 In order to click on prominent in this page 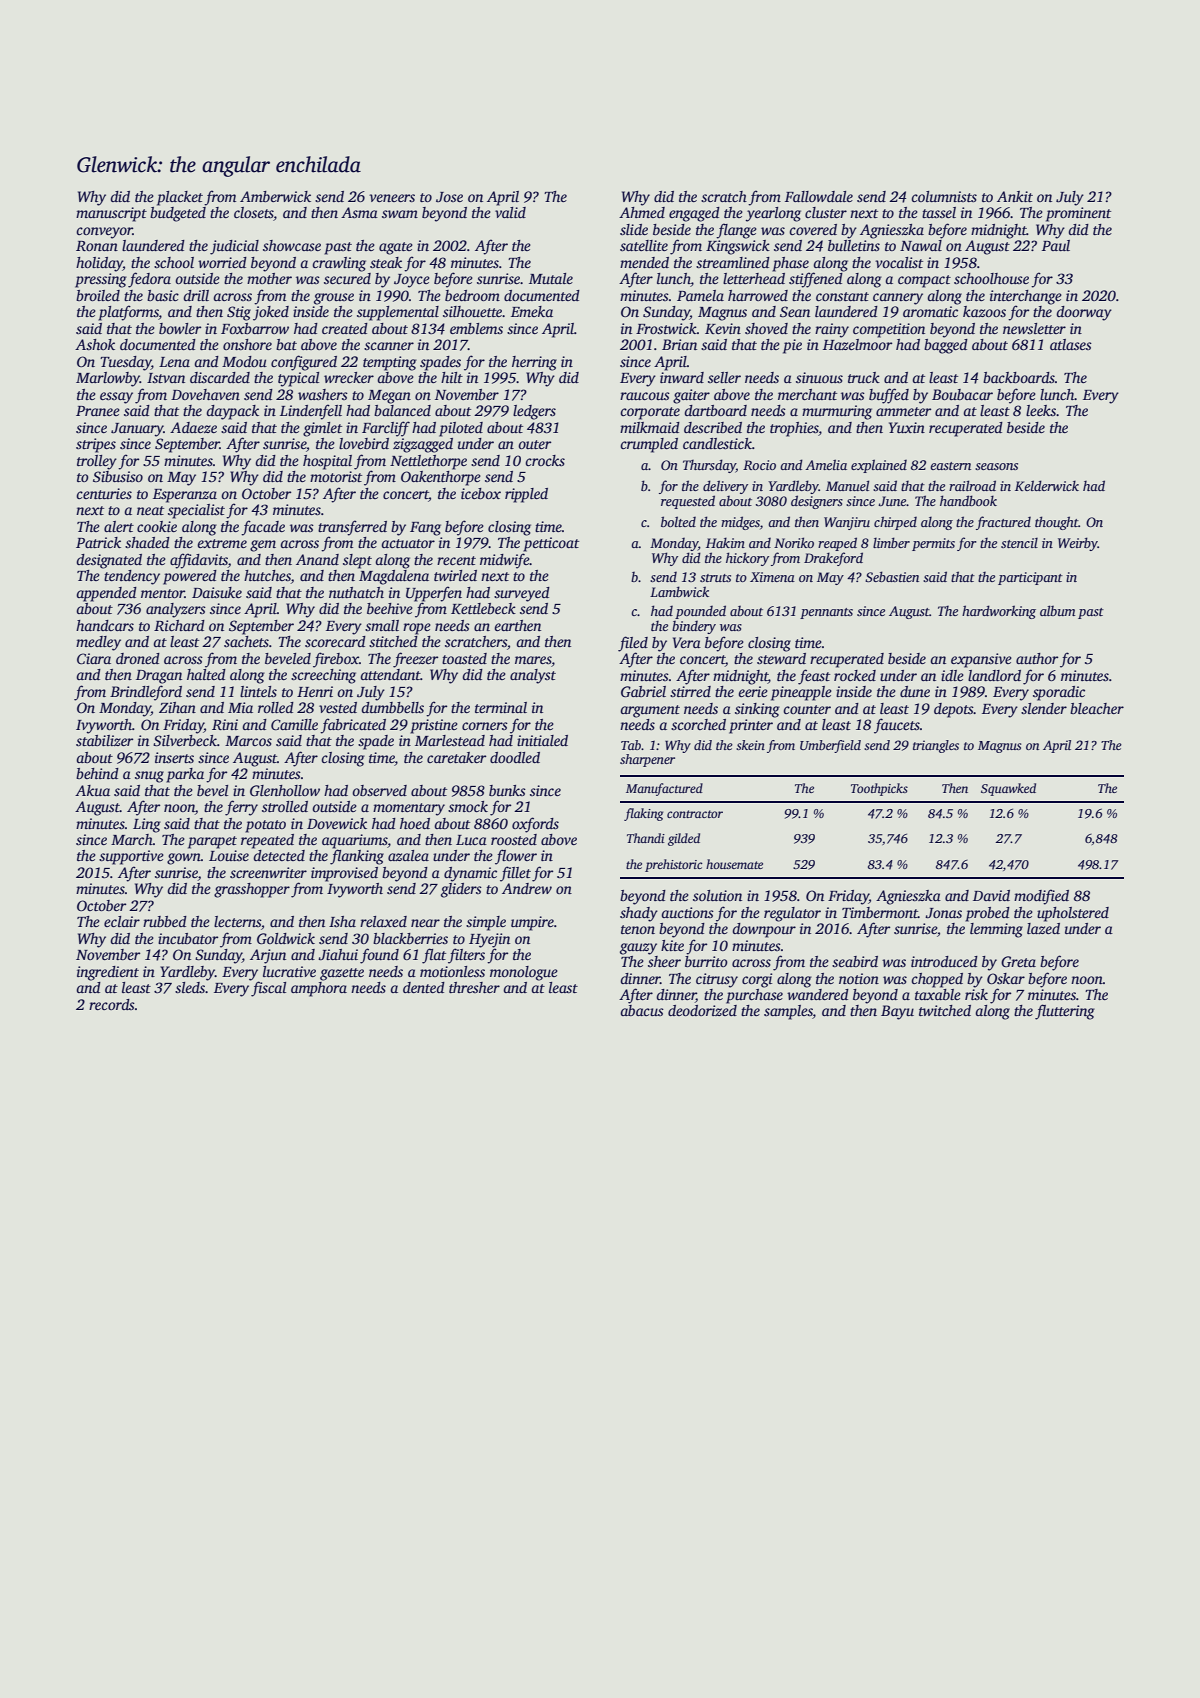, I will do `click(1078, 214)`.
